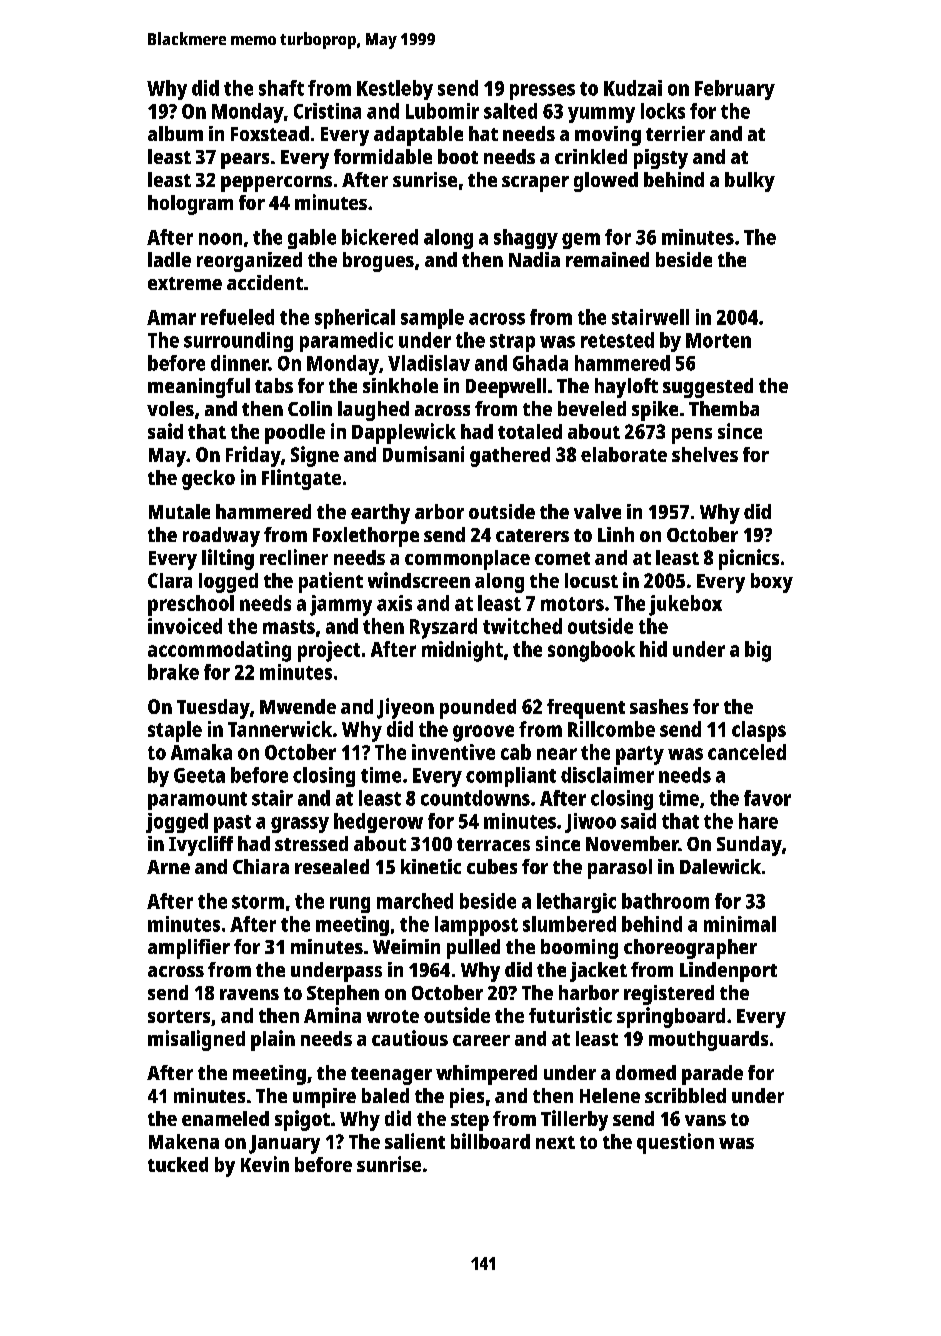 The height and width of the image is (1336, 941). What do you see at coordinates (530, 431) in the image?
I see `totaled` at bounding box center [530, 431].
